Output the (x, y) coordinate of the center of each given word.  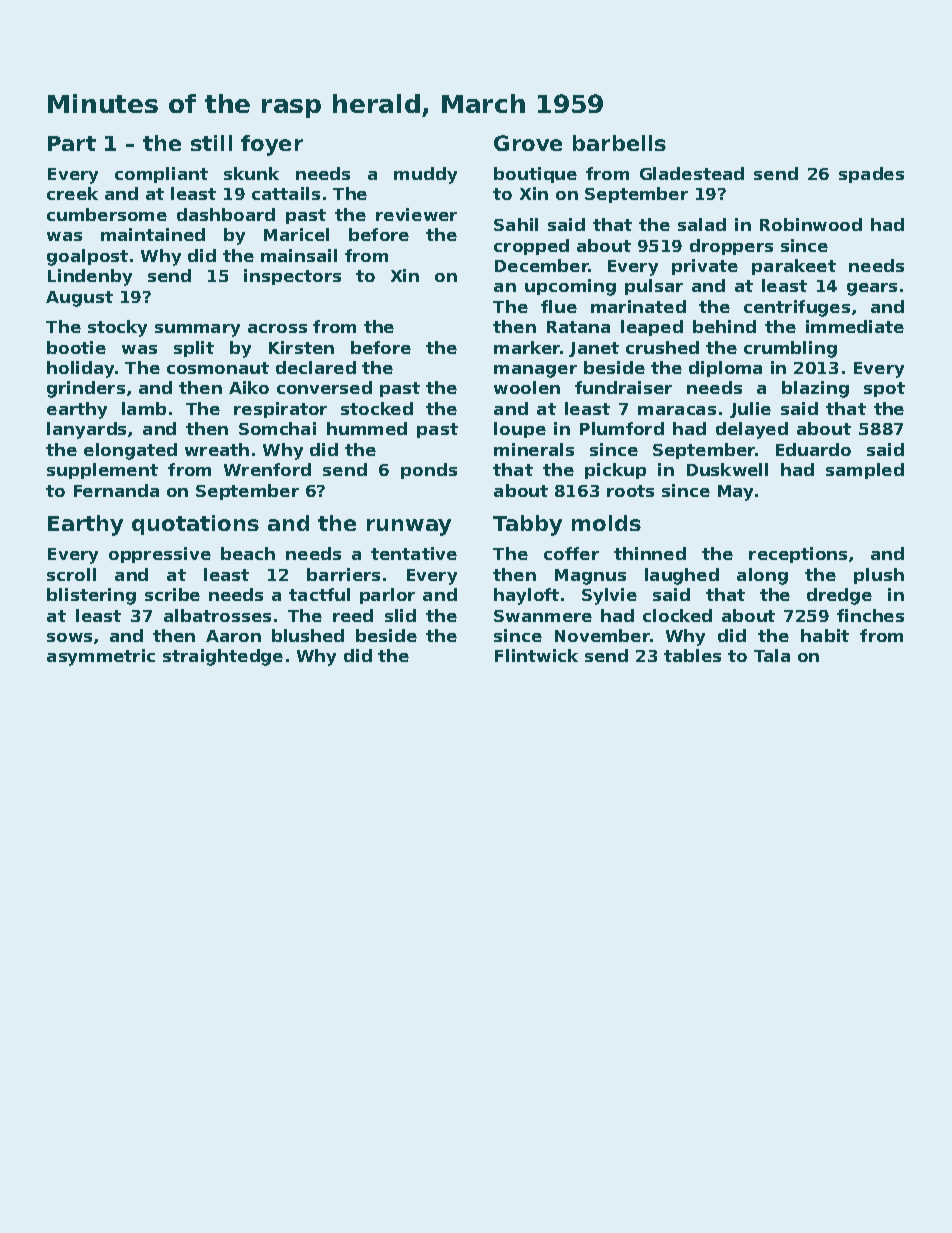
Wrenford (267, 469)
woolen (527, 387)
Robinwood (811, 224)
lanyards (86, 430)
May (735, 493)
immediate (855, 326)
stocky (117, 328)
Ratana (578, 327)
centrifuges (797, 308)
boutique (535, 175)
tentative (414, 553)
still (211, 143)
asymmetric (101, 657)
